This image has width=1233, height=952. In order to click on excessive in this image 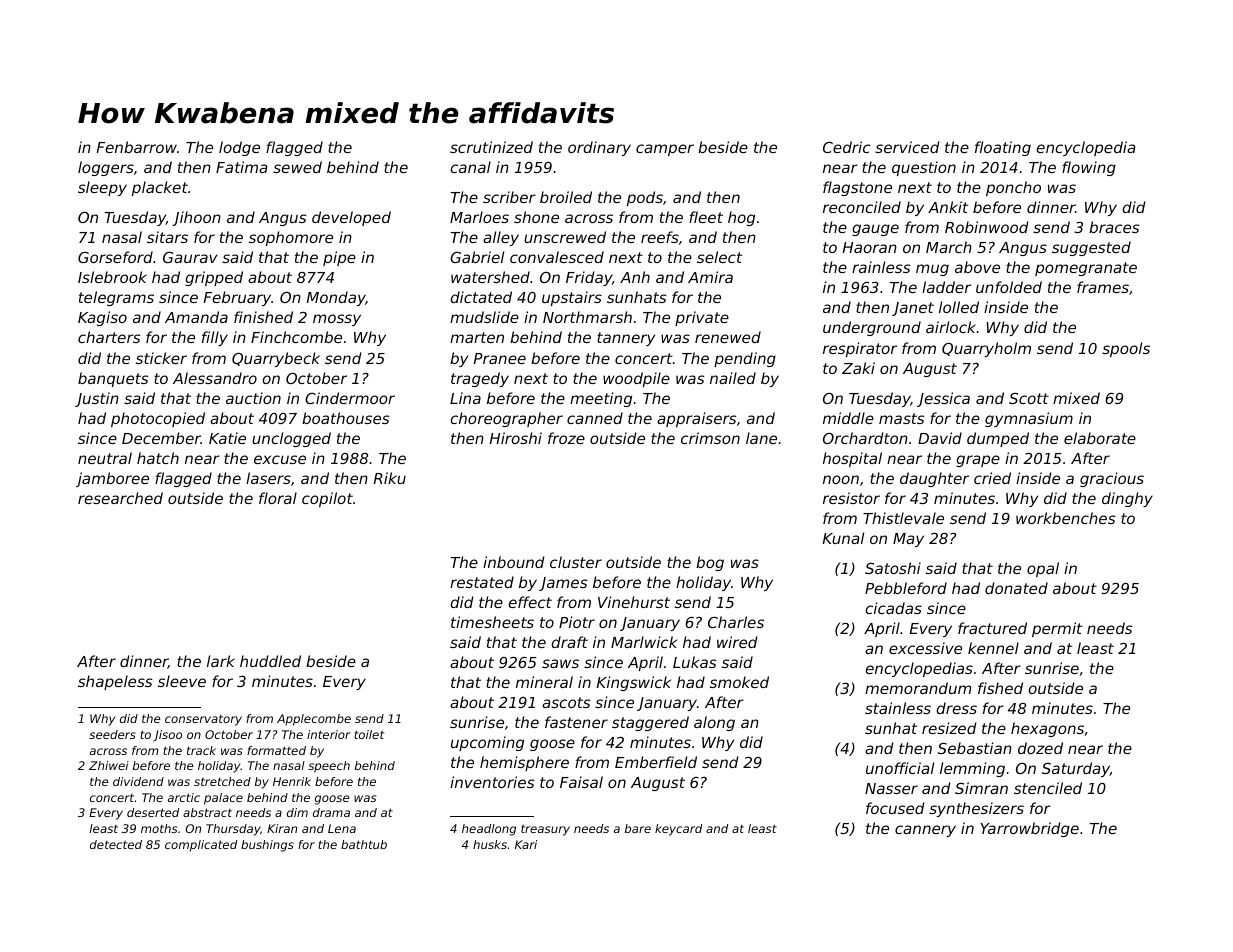, I will do `click(925, 648)`.
